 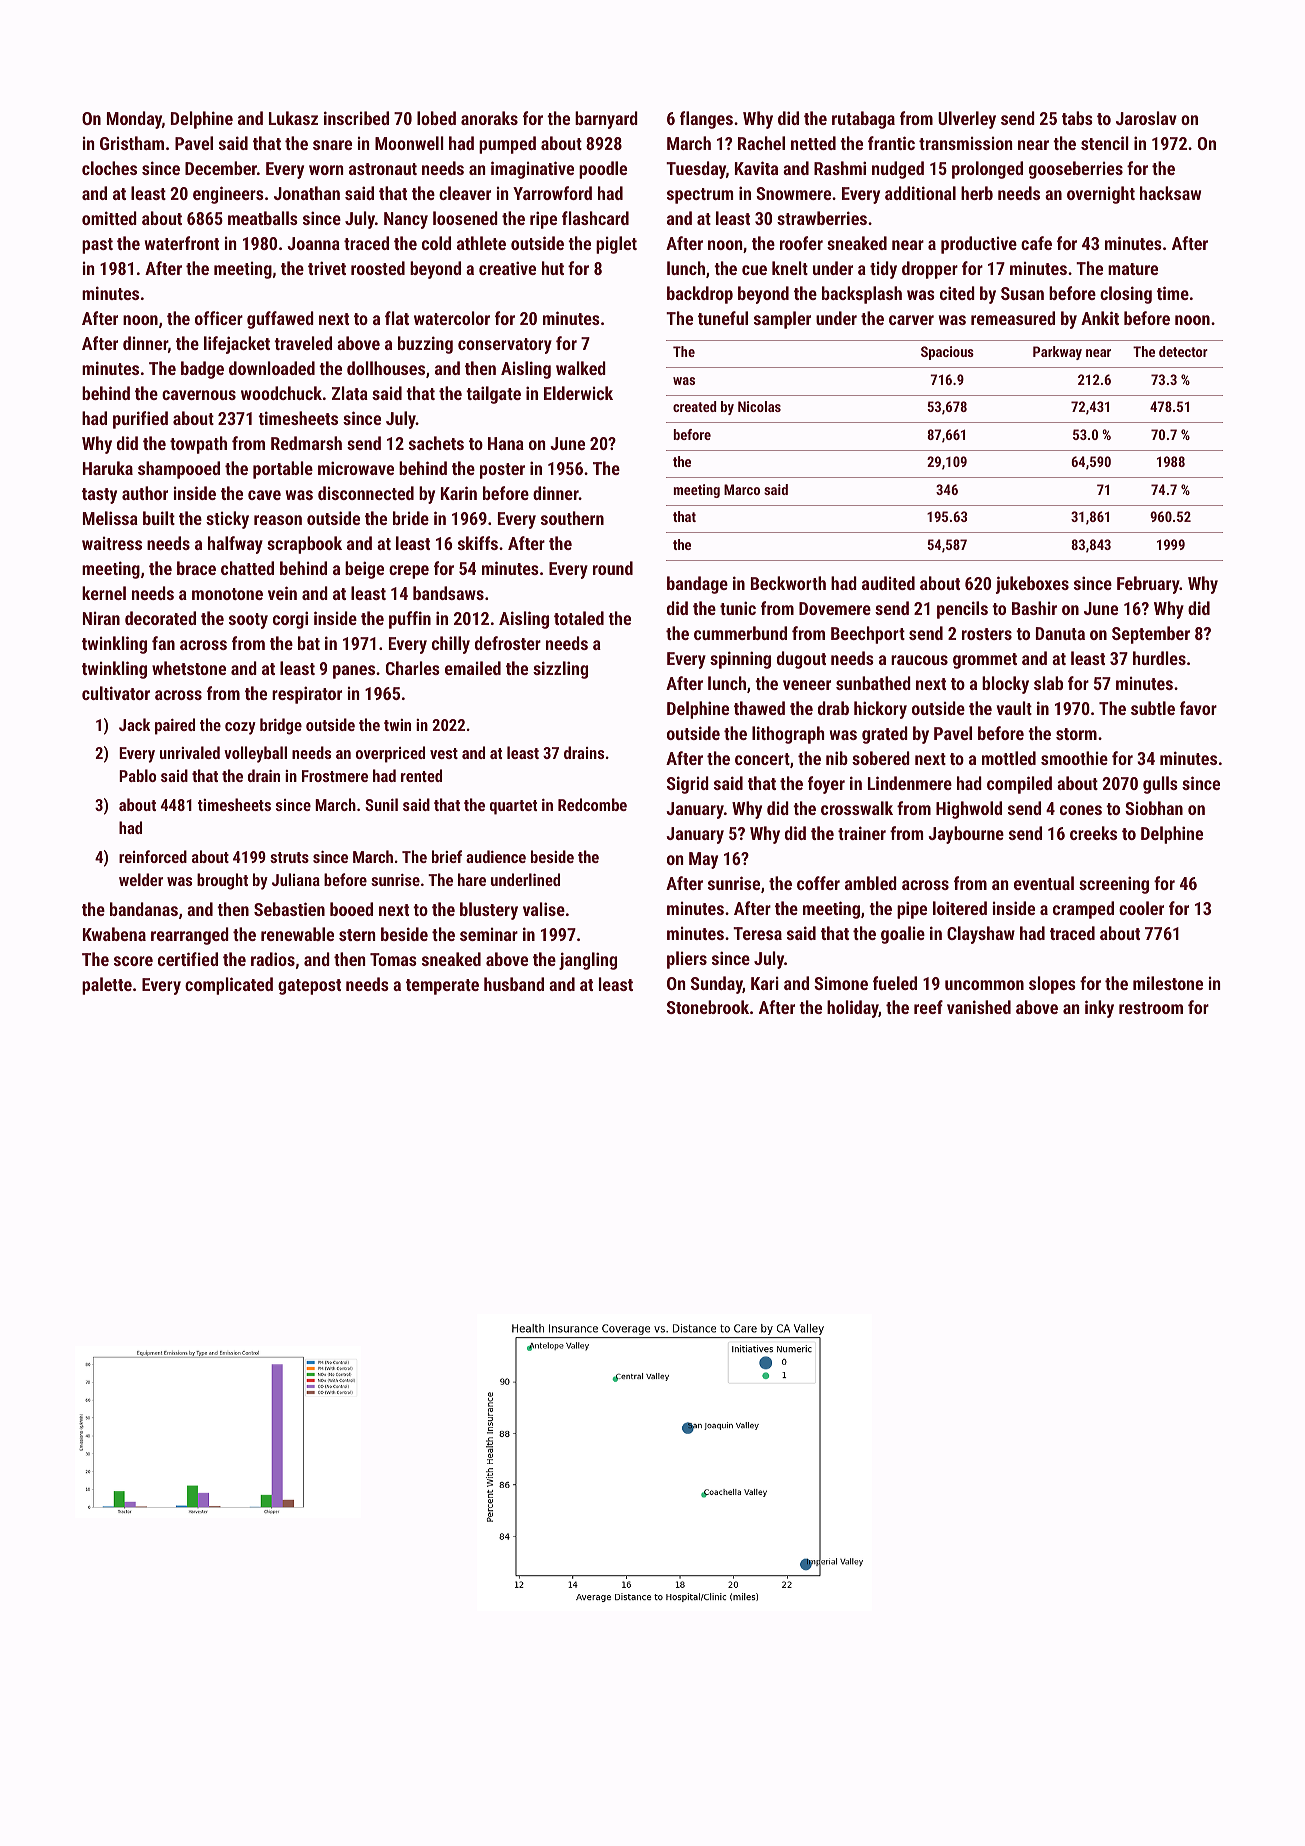 I want to click on buzzing, so click(x=425, y=345).
